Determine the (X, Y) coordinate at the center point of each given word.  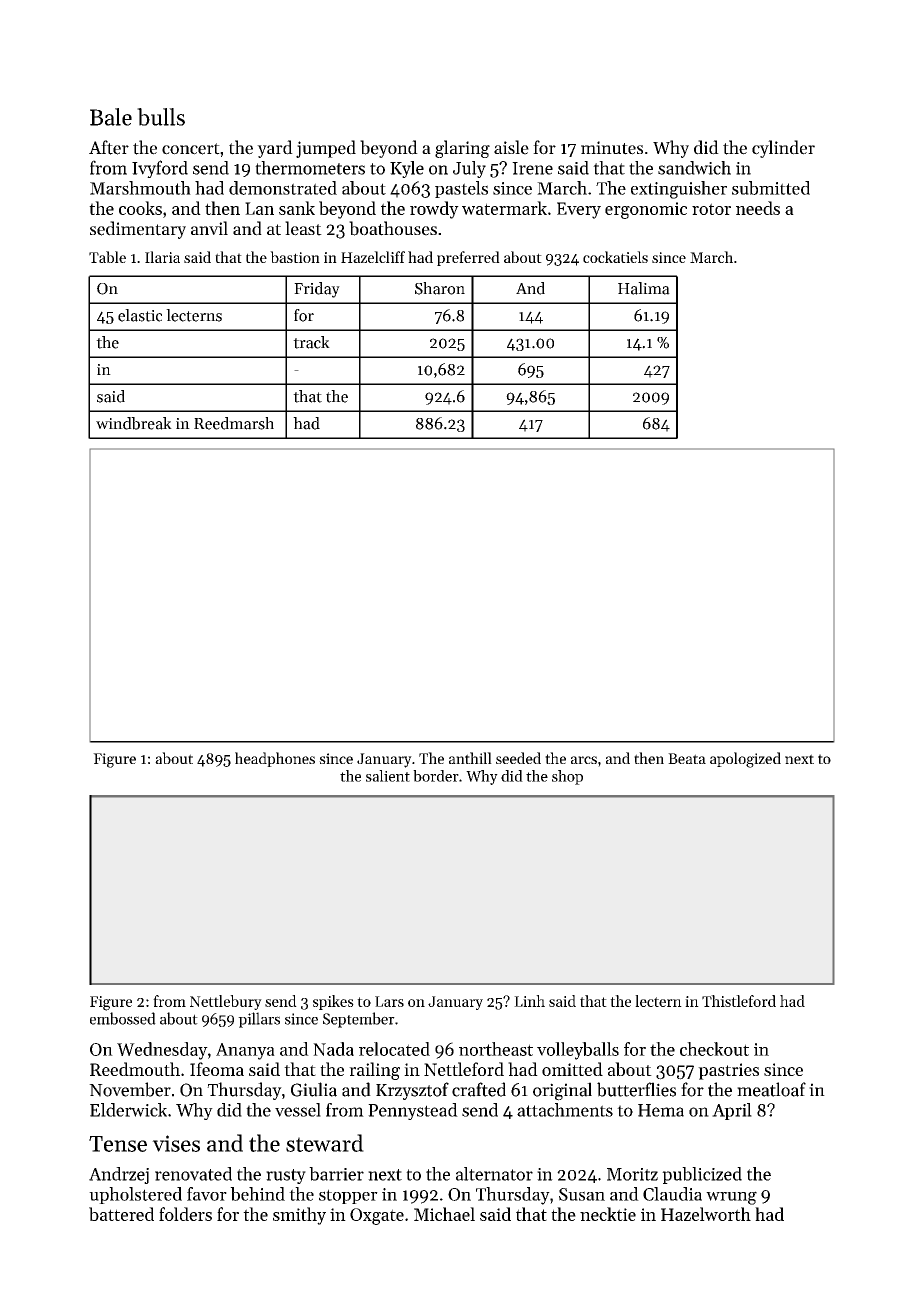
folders (185, 1214)
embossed (123, 1018)
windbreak (134, 423)
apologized (745, 760)
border (436, 776)
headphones (275, 759)
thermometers (310, 168)
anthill (470, 758)
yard (275, 149)
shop (567, 777)
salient (388, 776)
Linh (529, 1001)
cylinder (783, 149)
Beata (687, 758)
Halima (644, 288)
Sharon (440, 288)
